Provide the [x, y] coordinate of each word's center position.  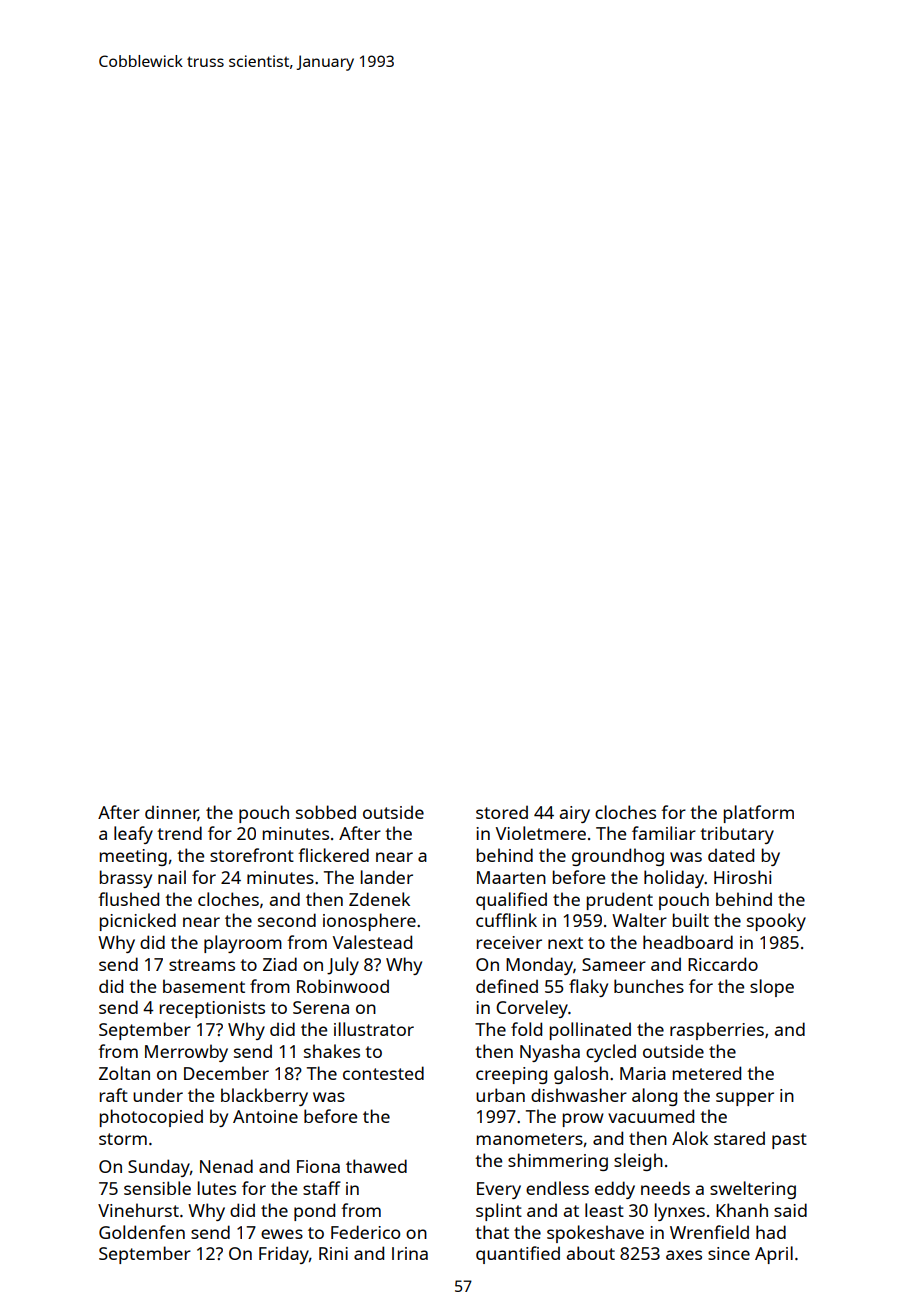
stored [502, 812]
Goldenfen [142, 1232]
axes [684, 1255]
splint [499, 1212]
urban [500, 1095]
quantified [518, 1255]
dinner [171, 813]
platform [759, 814]
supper [745, 1099]
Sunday [159, 1168]
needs [665, 1188]
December [226, 1073]
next [565, 943]
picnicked [138, 922]
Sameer [614, 964]
